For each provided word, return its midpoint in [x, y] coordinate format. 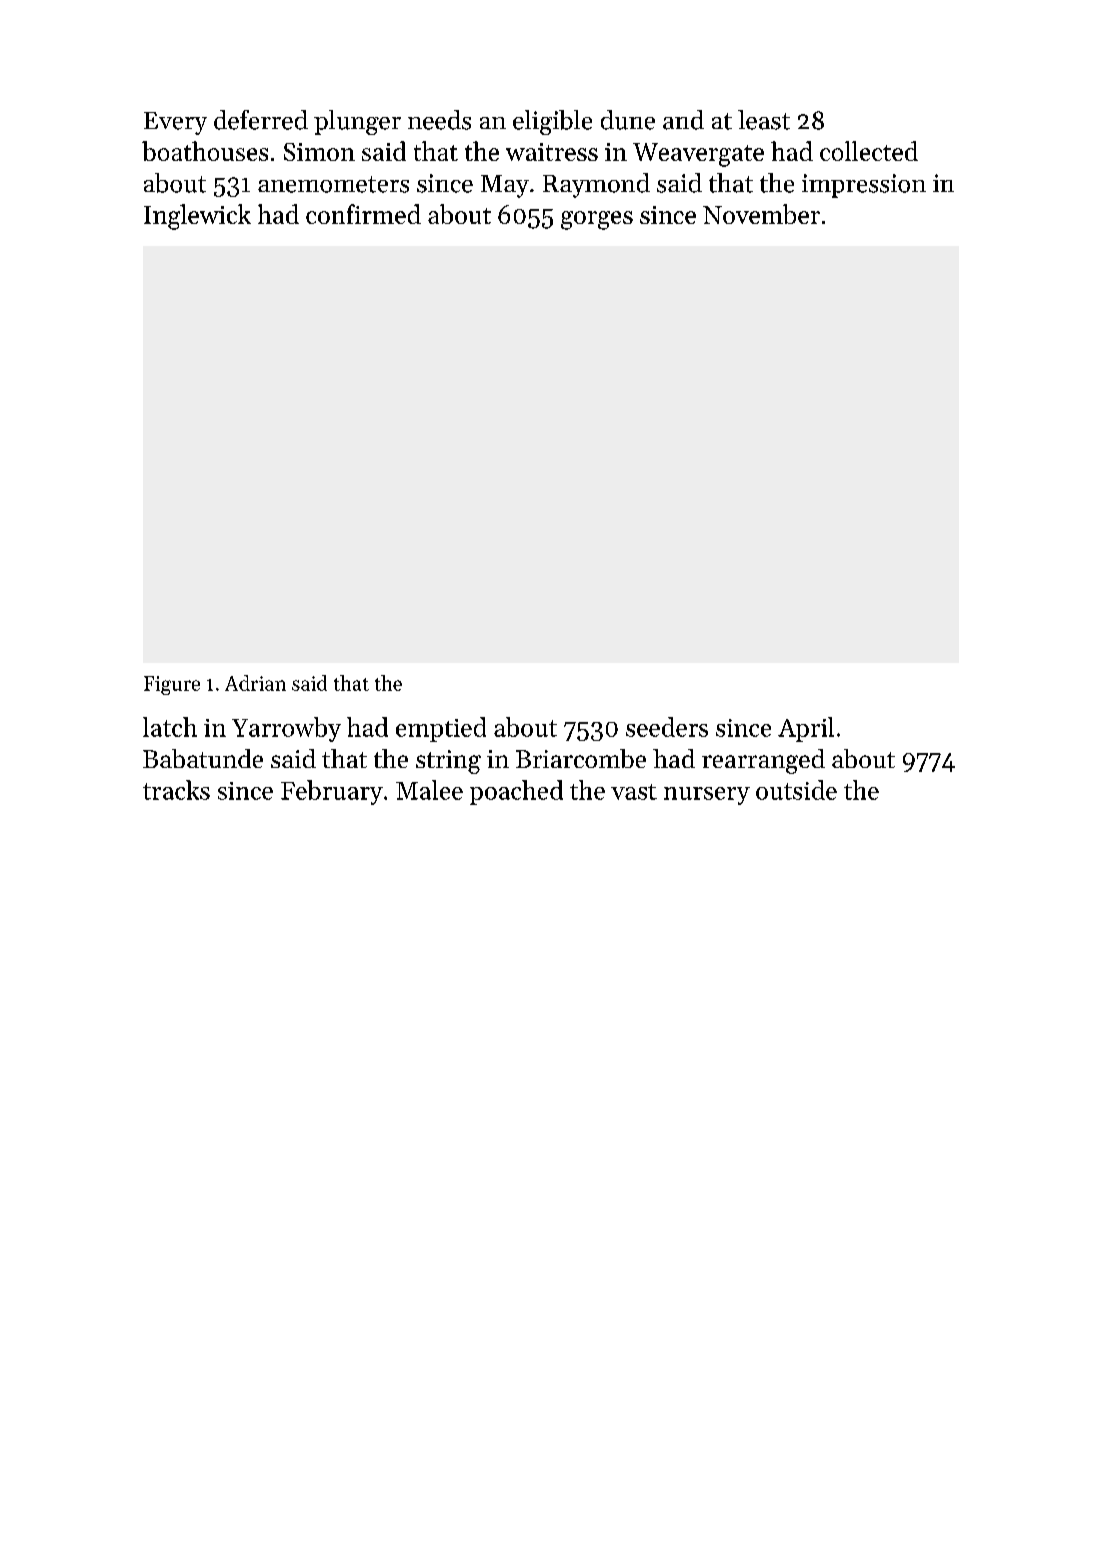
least [764, 120]
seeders [667, 727]
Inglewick [197, 217]
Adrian [255, 683]
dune [628, 120]
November [761, 214]
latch [170, 727]
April [806, 729]
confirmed [363, 214]
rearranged [763, 761]
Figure [172, 685]
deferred [261, 120]
